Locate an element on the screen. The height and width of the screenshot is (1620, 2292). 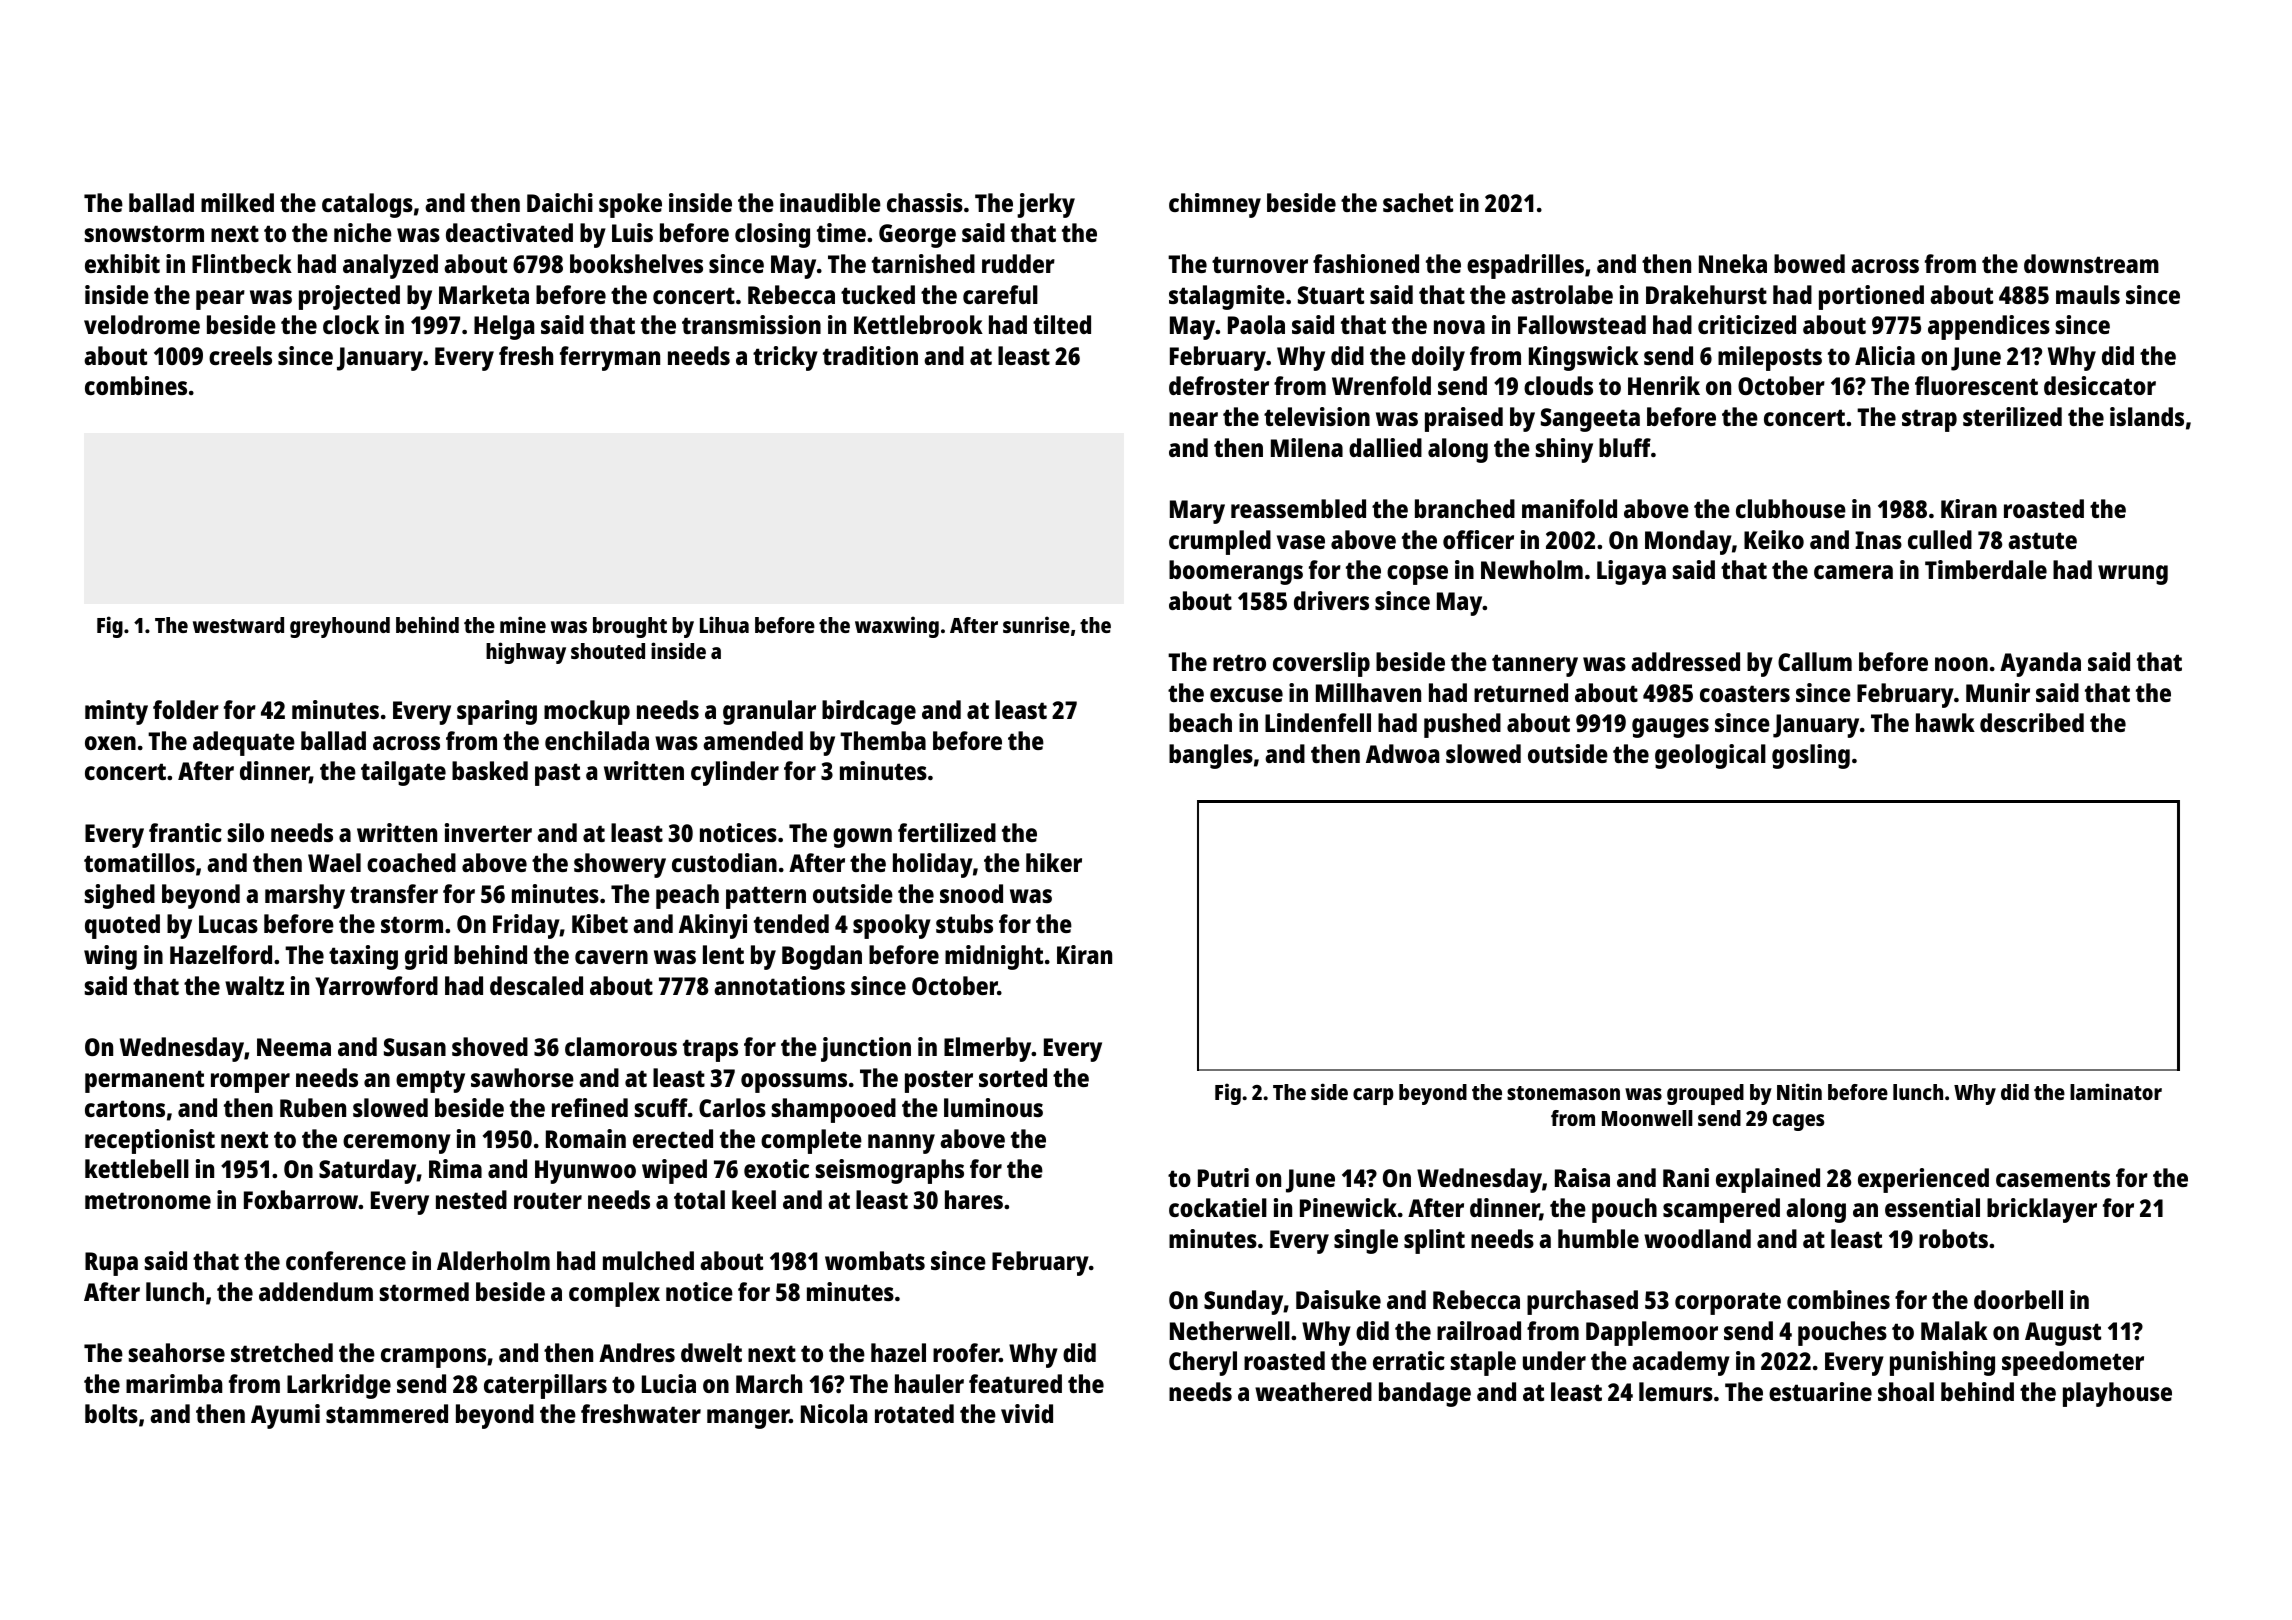
Lihua is located at coordinates (724, 624).
